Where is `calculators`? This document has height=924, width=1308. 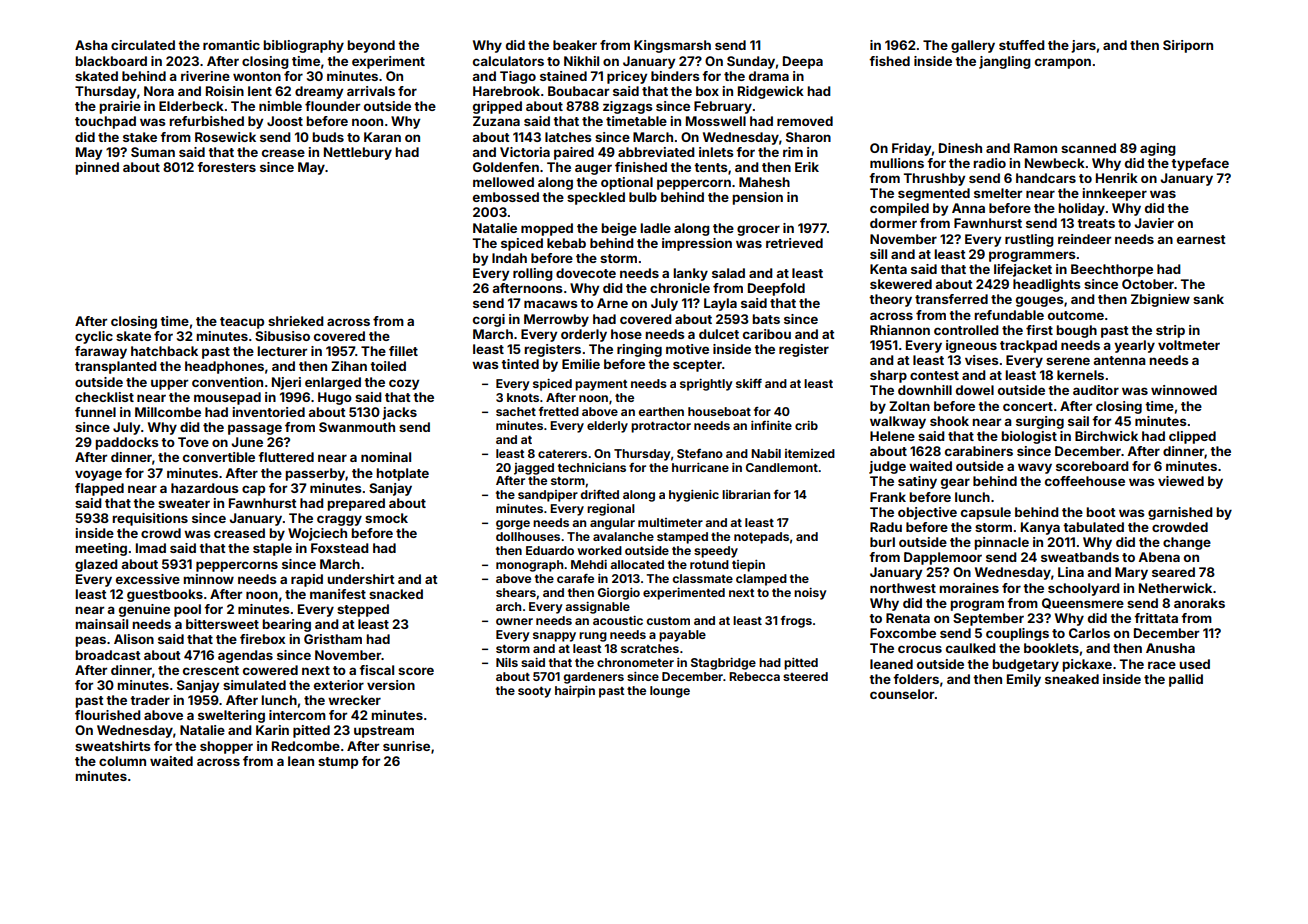 calculators is located at coordinates (508, 61).
